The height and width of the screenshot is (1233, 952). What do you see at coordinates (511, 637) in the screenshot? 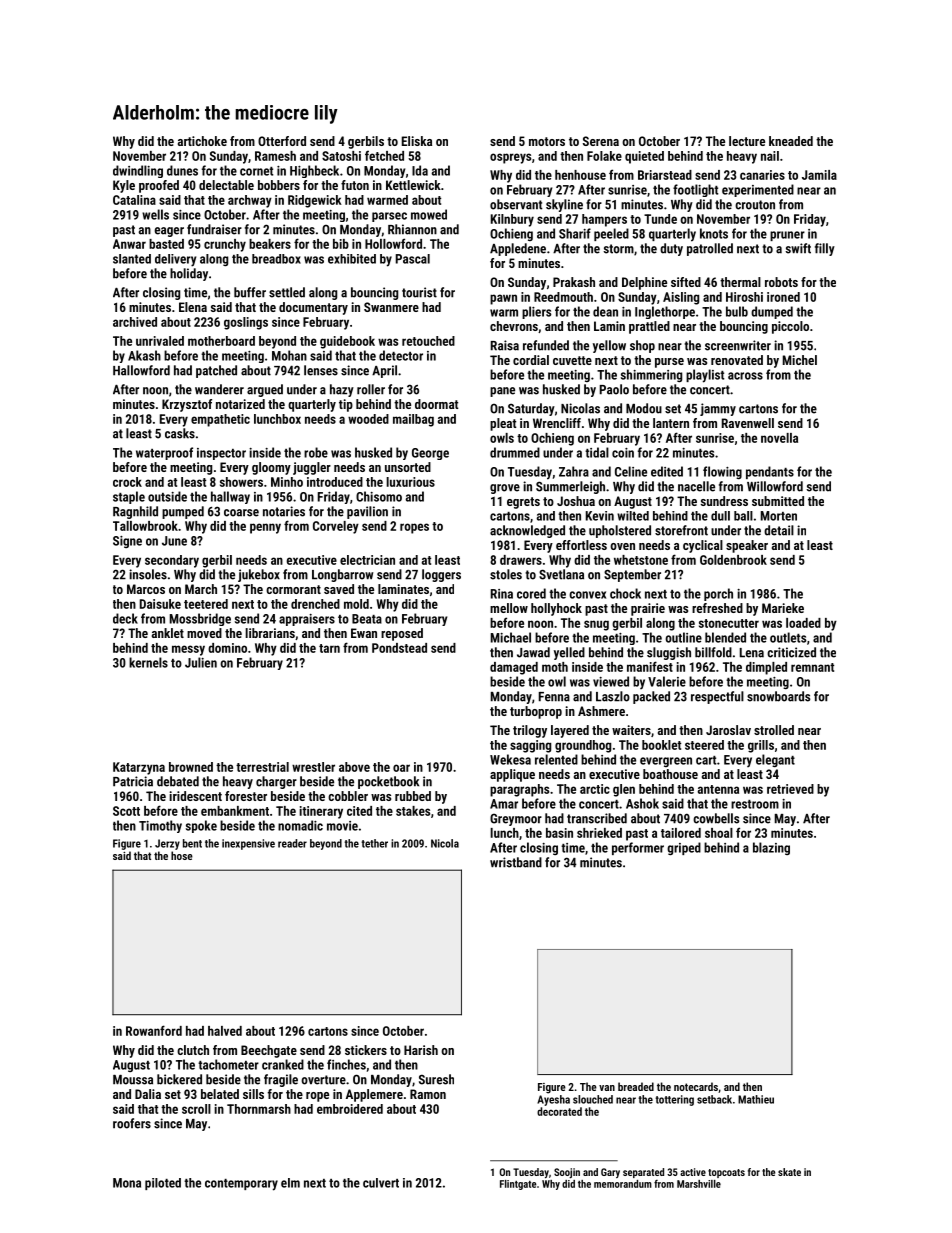
I see `Michael` at bounding box center [511, 637].
